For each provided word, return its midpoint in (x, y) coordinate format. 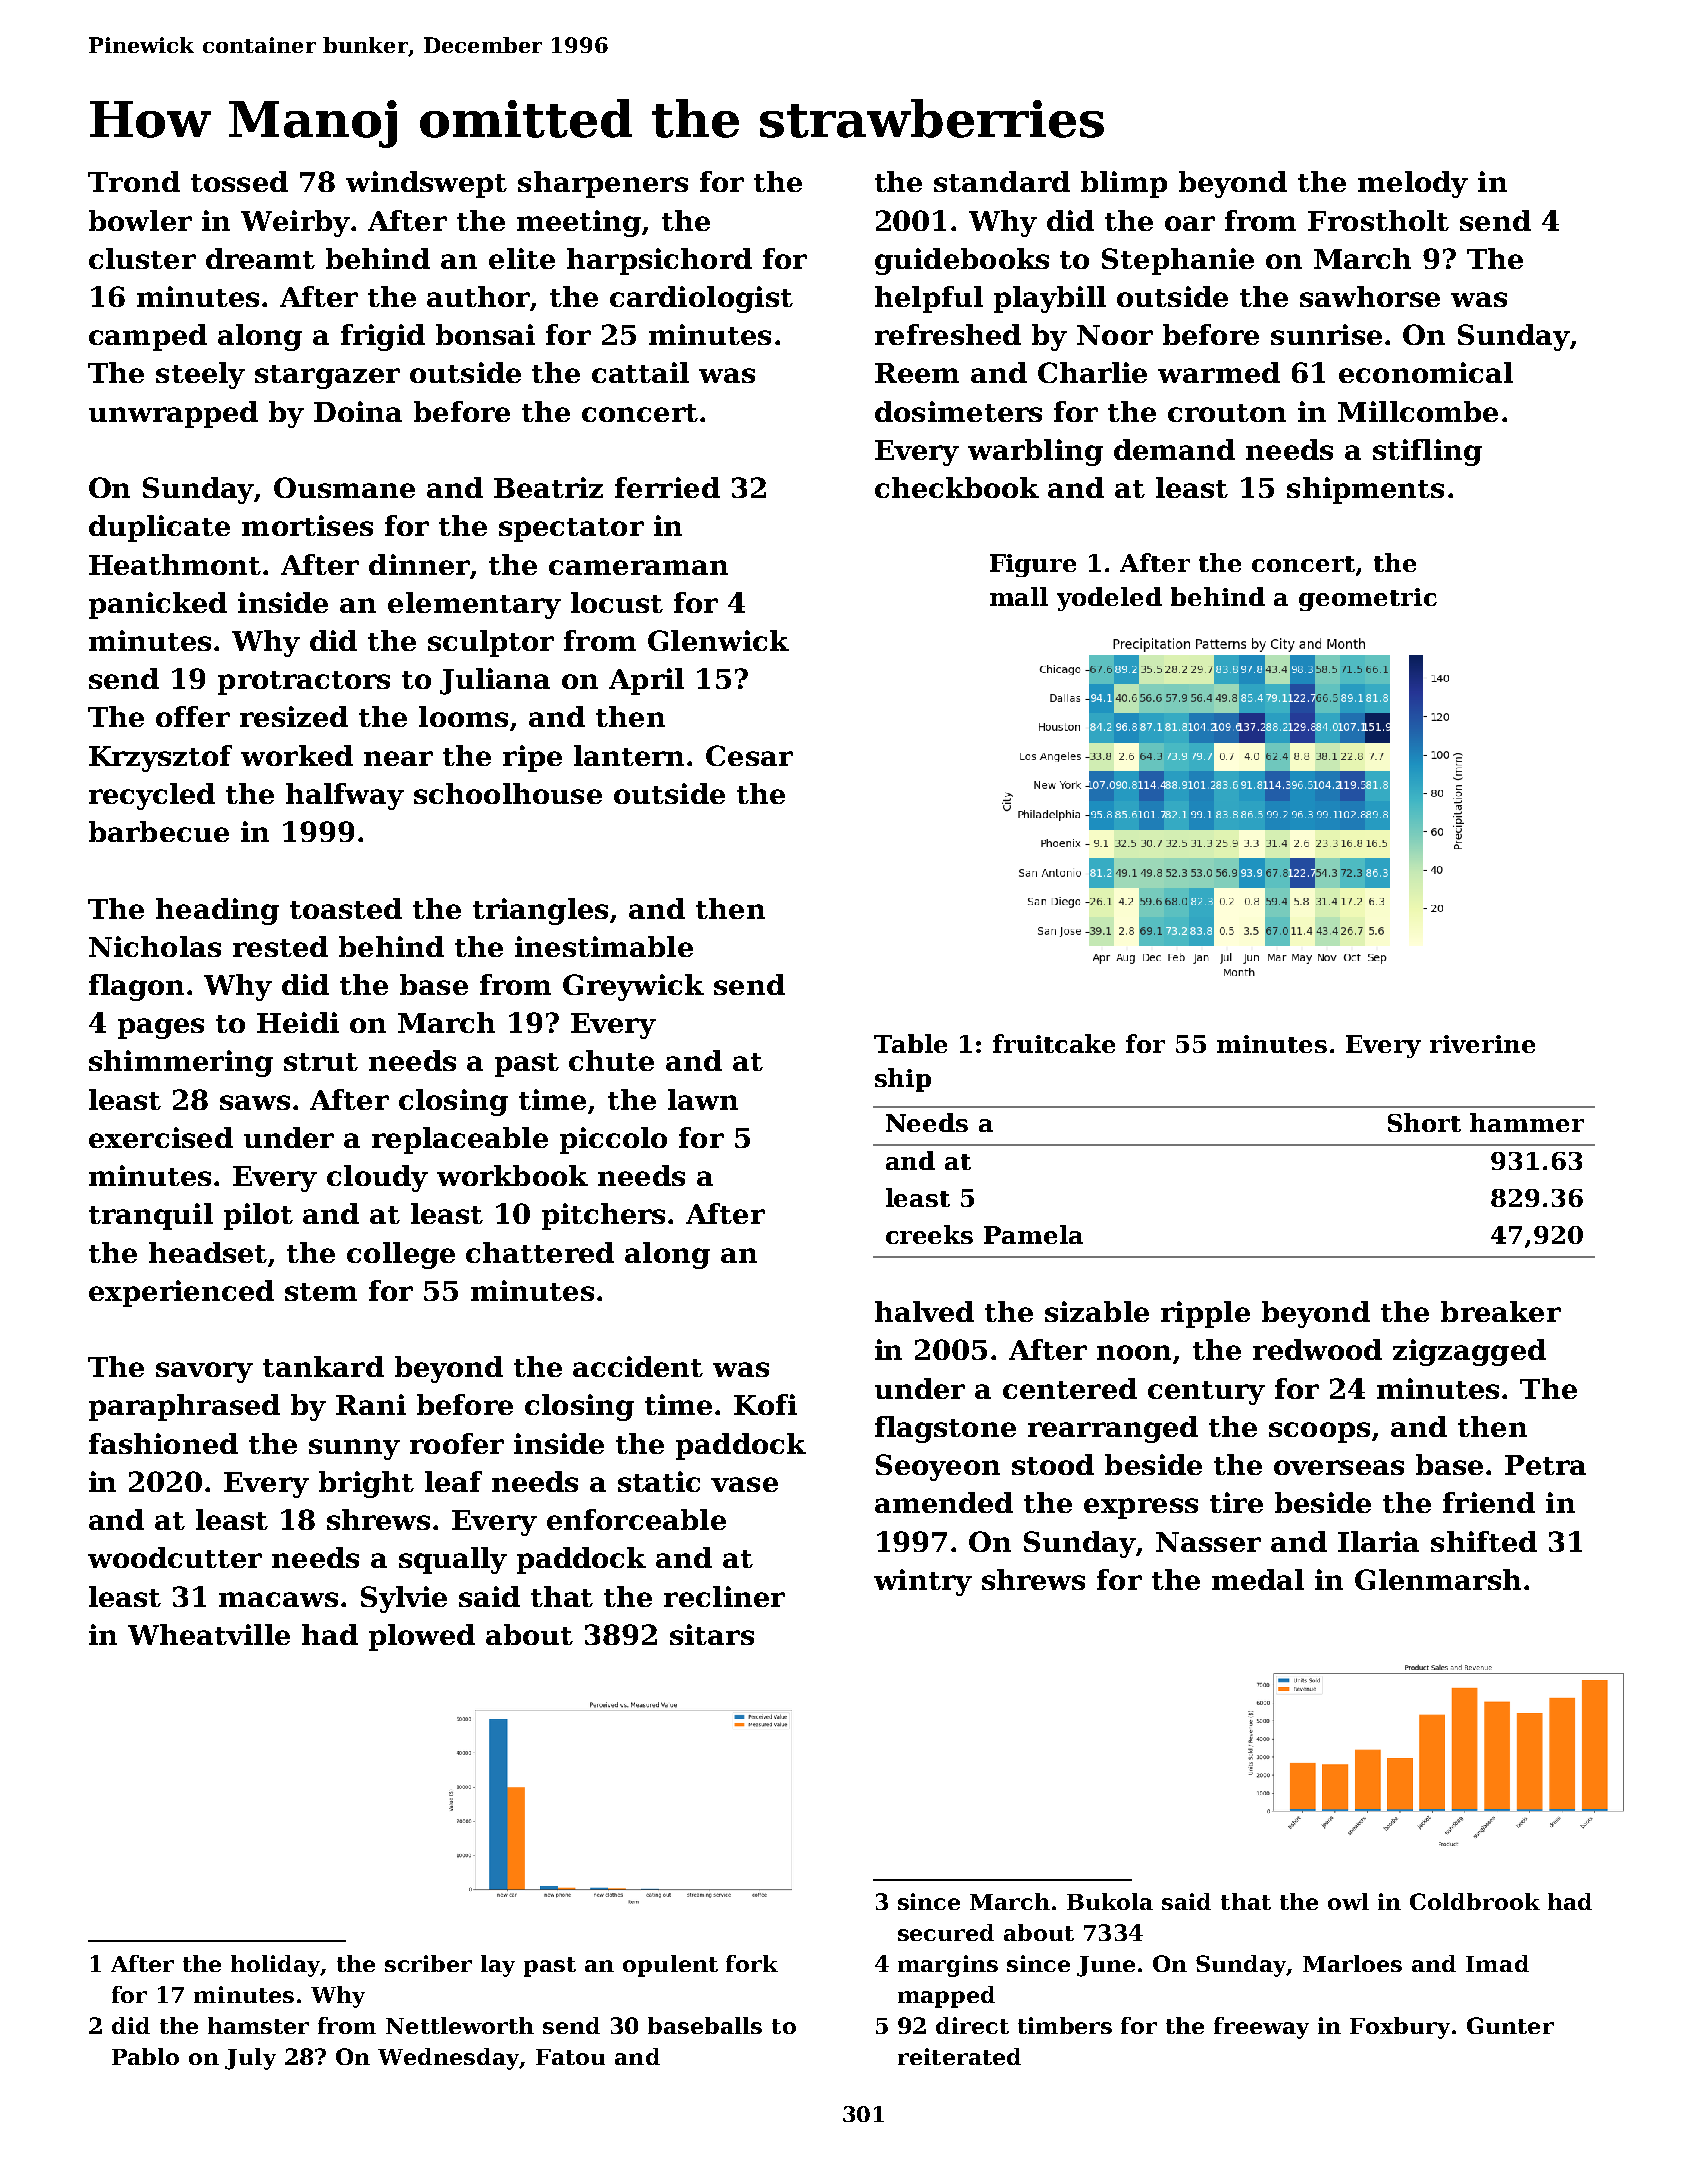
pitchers (603, 1216)
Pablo (145, 2056)
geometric (1368, 599)
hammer (1527, 1122)
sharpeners (603, 184)
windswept (426, 184)
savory (204, 1372)
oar (1190, 223)
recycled (152, 796)
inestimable (604, 946)
